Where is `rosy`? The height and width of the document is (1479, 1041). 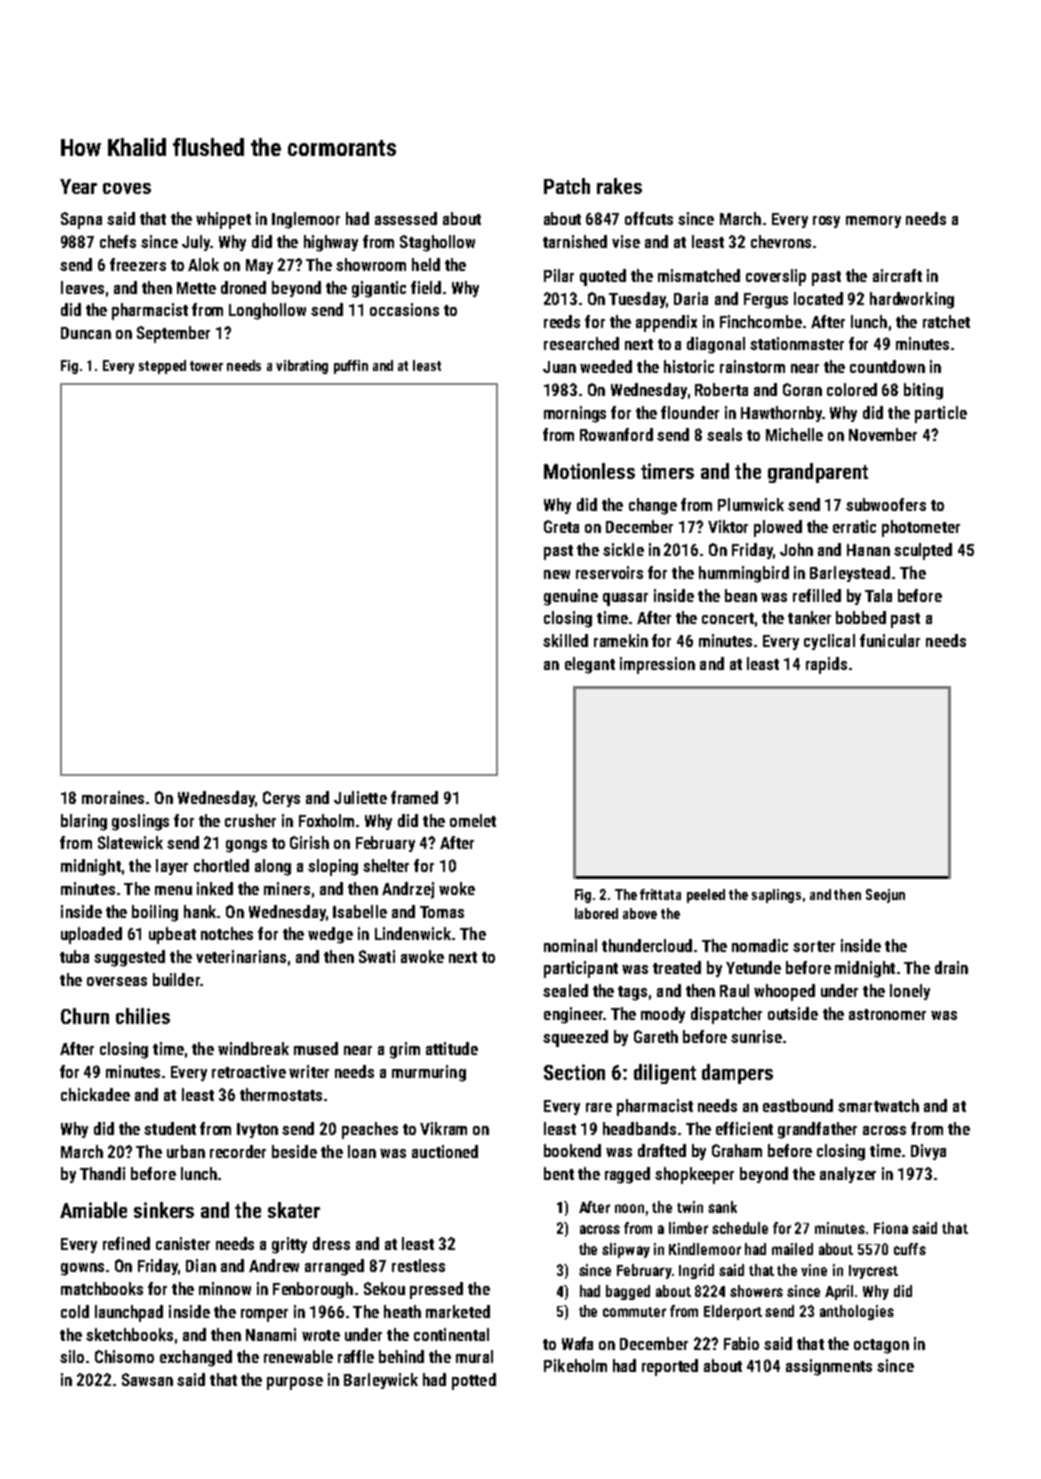
rosy is located at coordinates (826, 222).
